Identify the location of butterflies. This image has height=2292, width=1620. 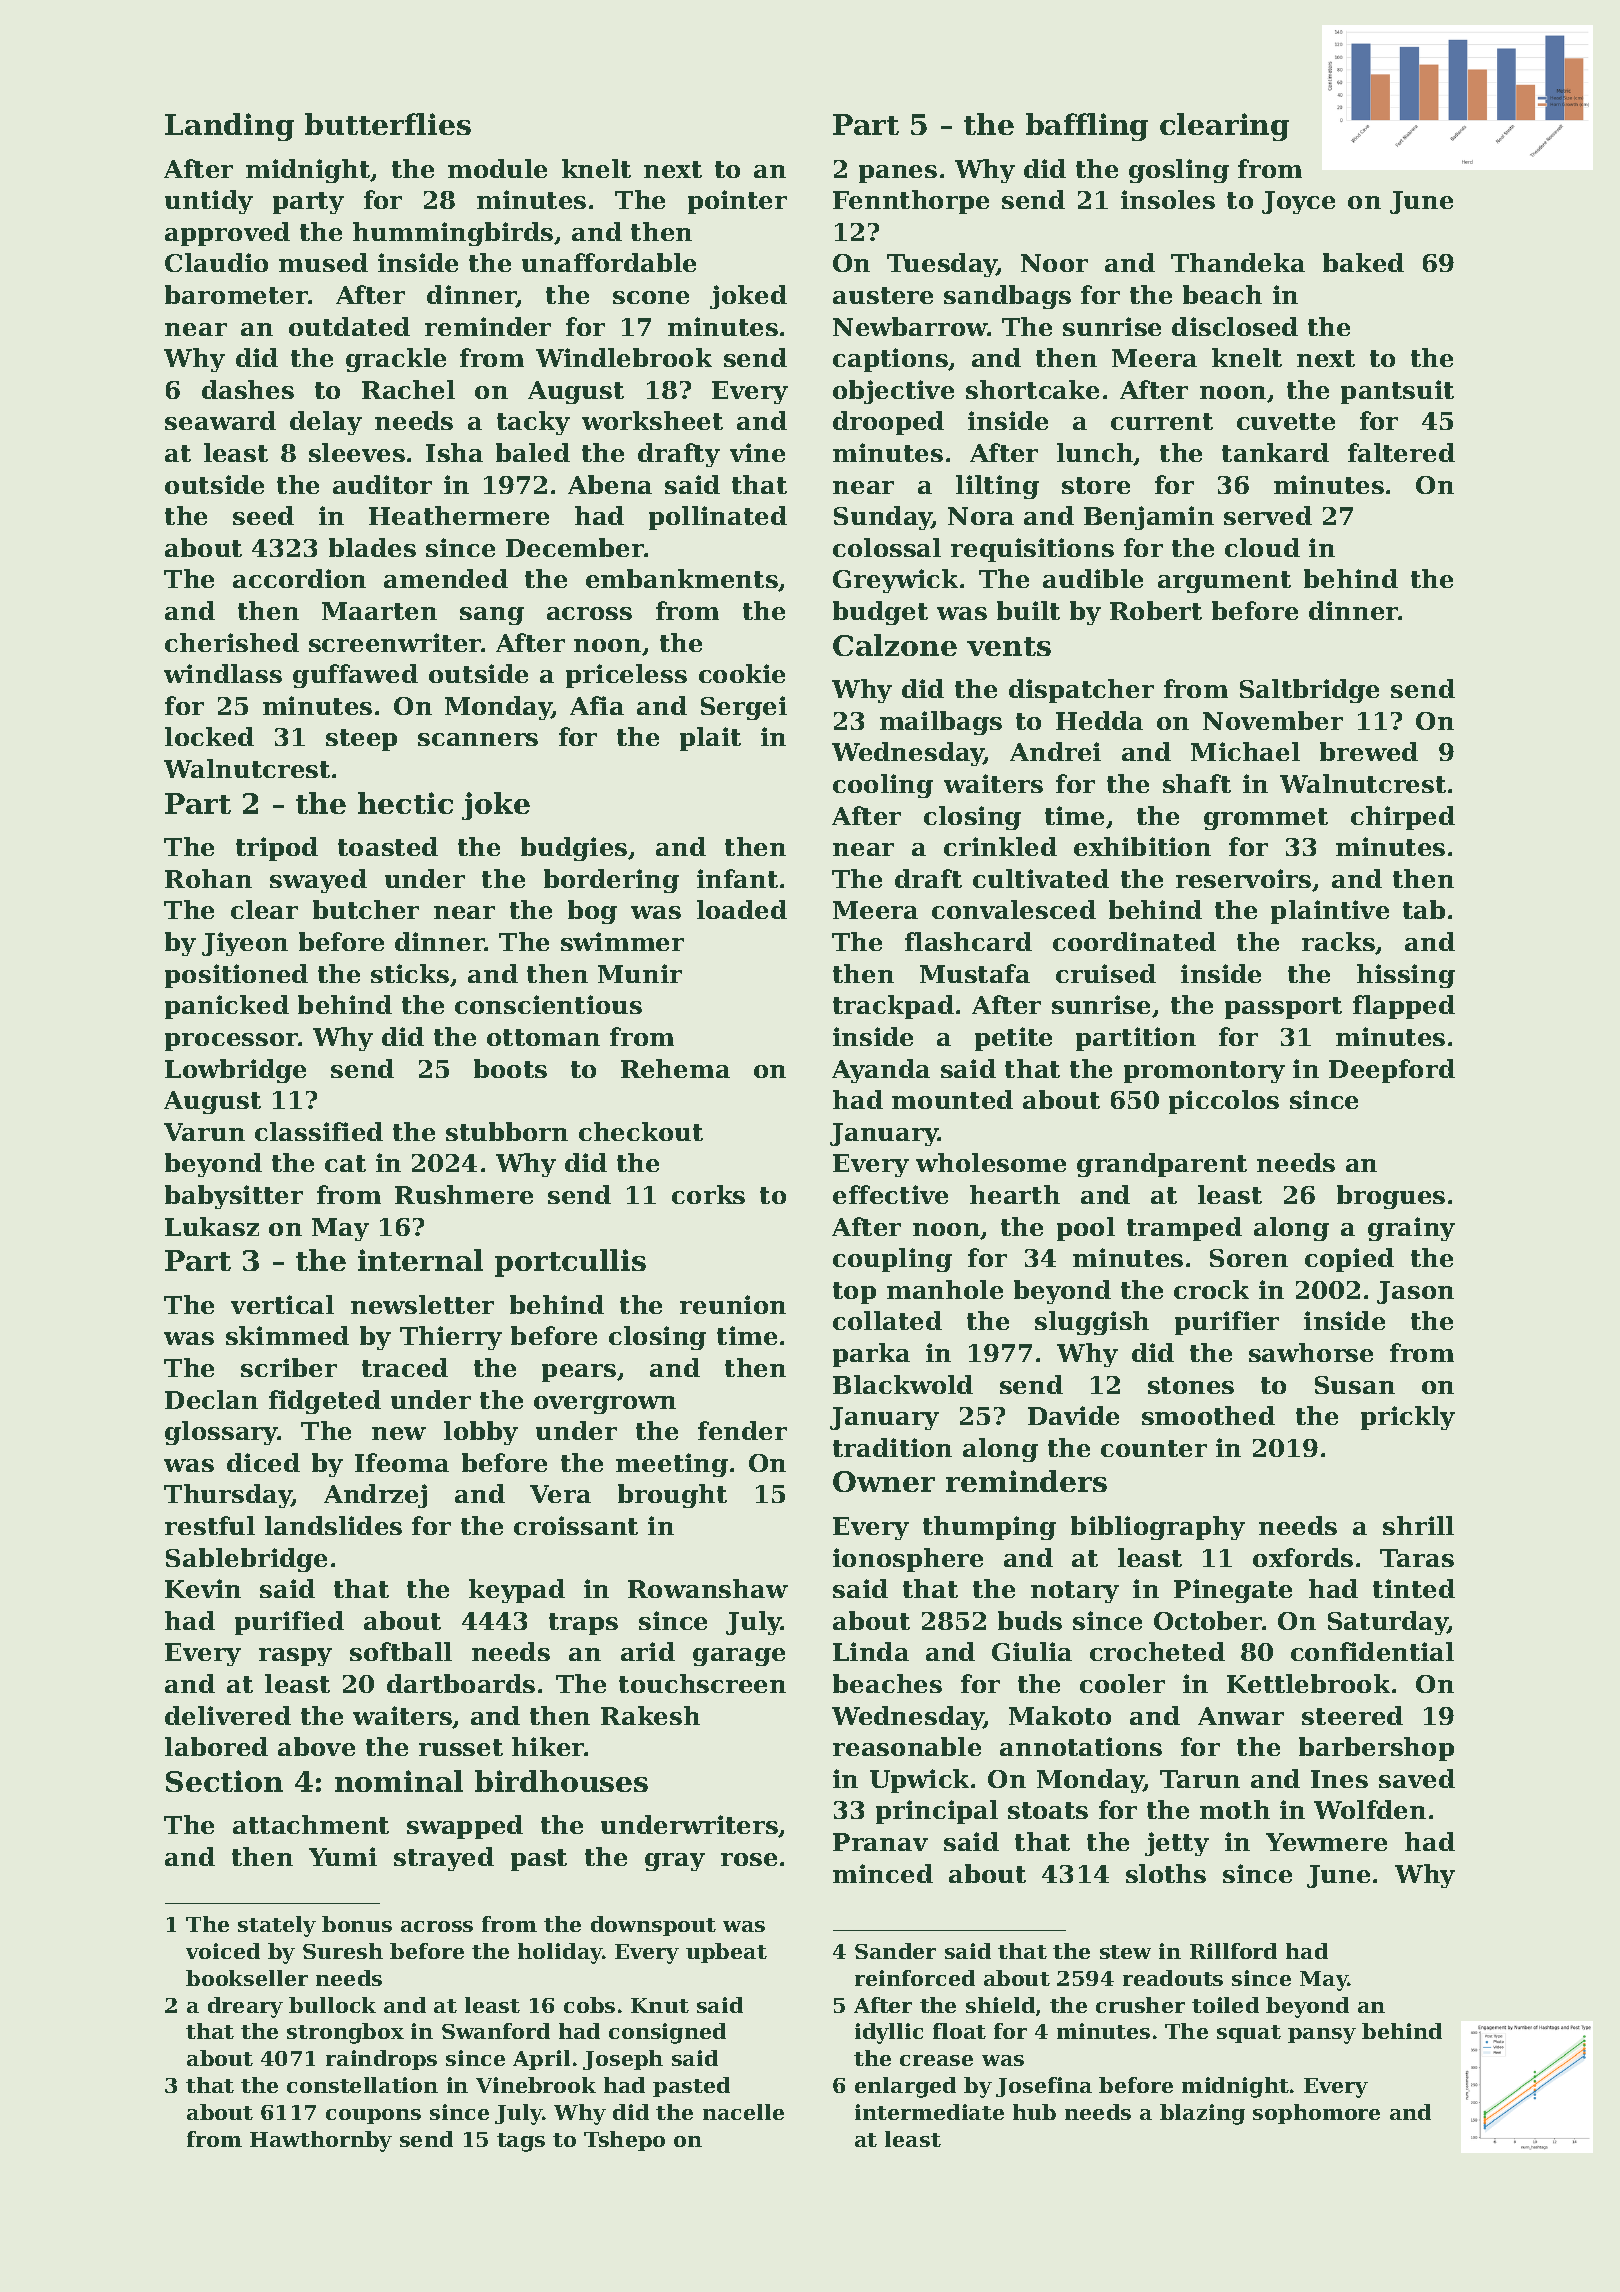
(388, 124).
